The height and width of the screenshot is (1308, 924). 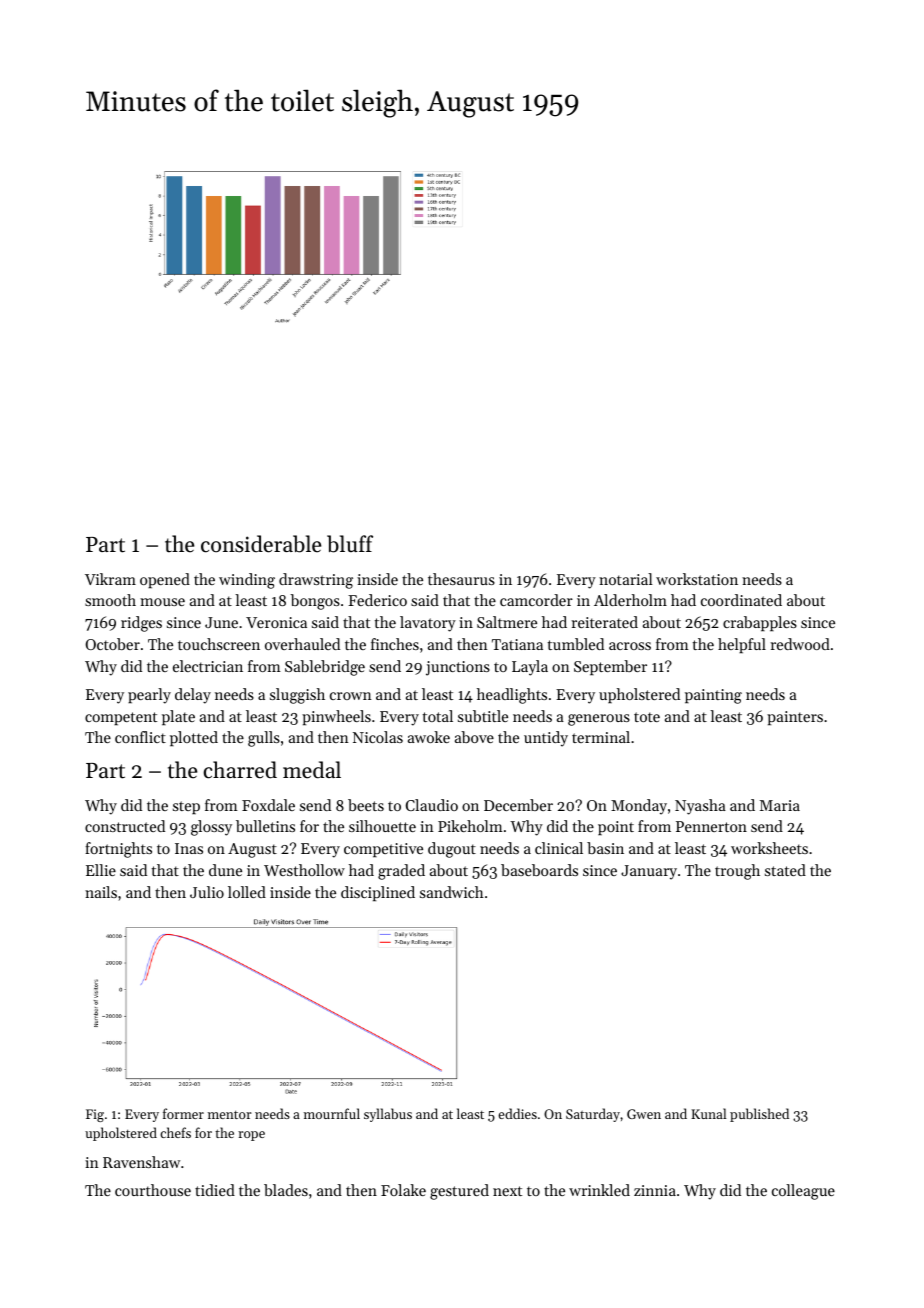 I want to click on considerable, so click(x=261, y=544).
